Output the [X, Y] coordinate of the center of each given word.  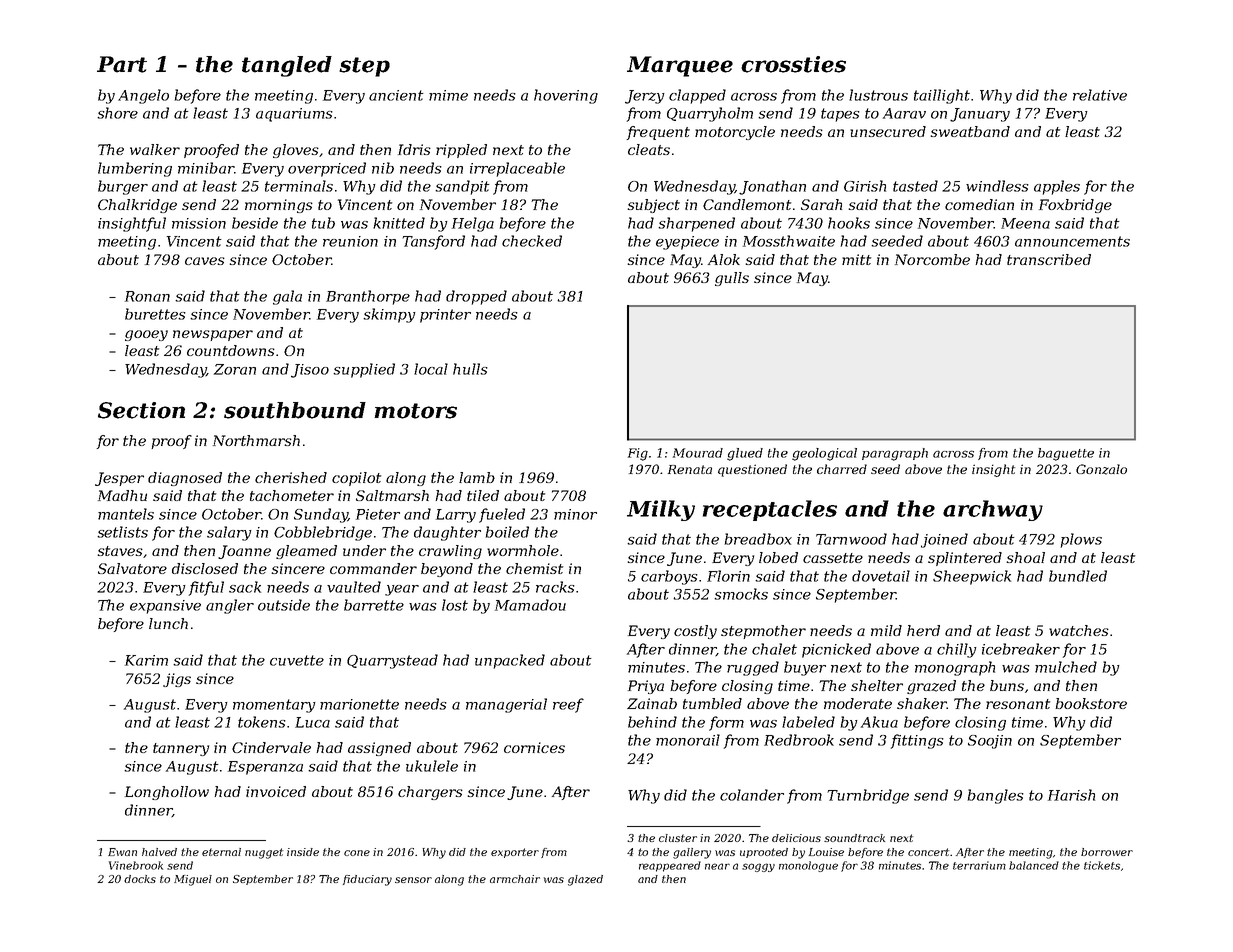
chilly [956, 650]
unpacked [510, 661]
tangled [287, 66]
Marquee [680, 66]
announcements [1072, 241]
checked [532, 241]
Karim [146, 660]
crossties [793, 64]
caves [205, 261]
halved [159, 852]
